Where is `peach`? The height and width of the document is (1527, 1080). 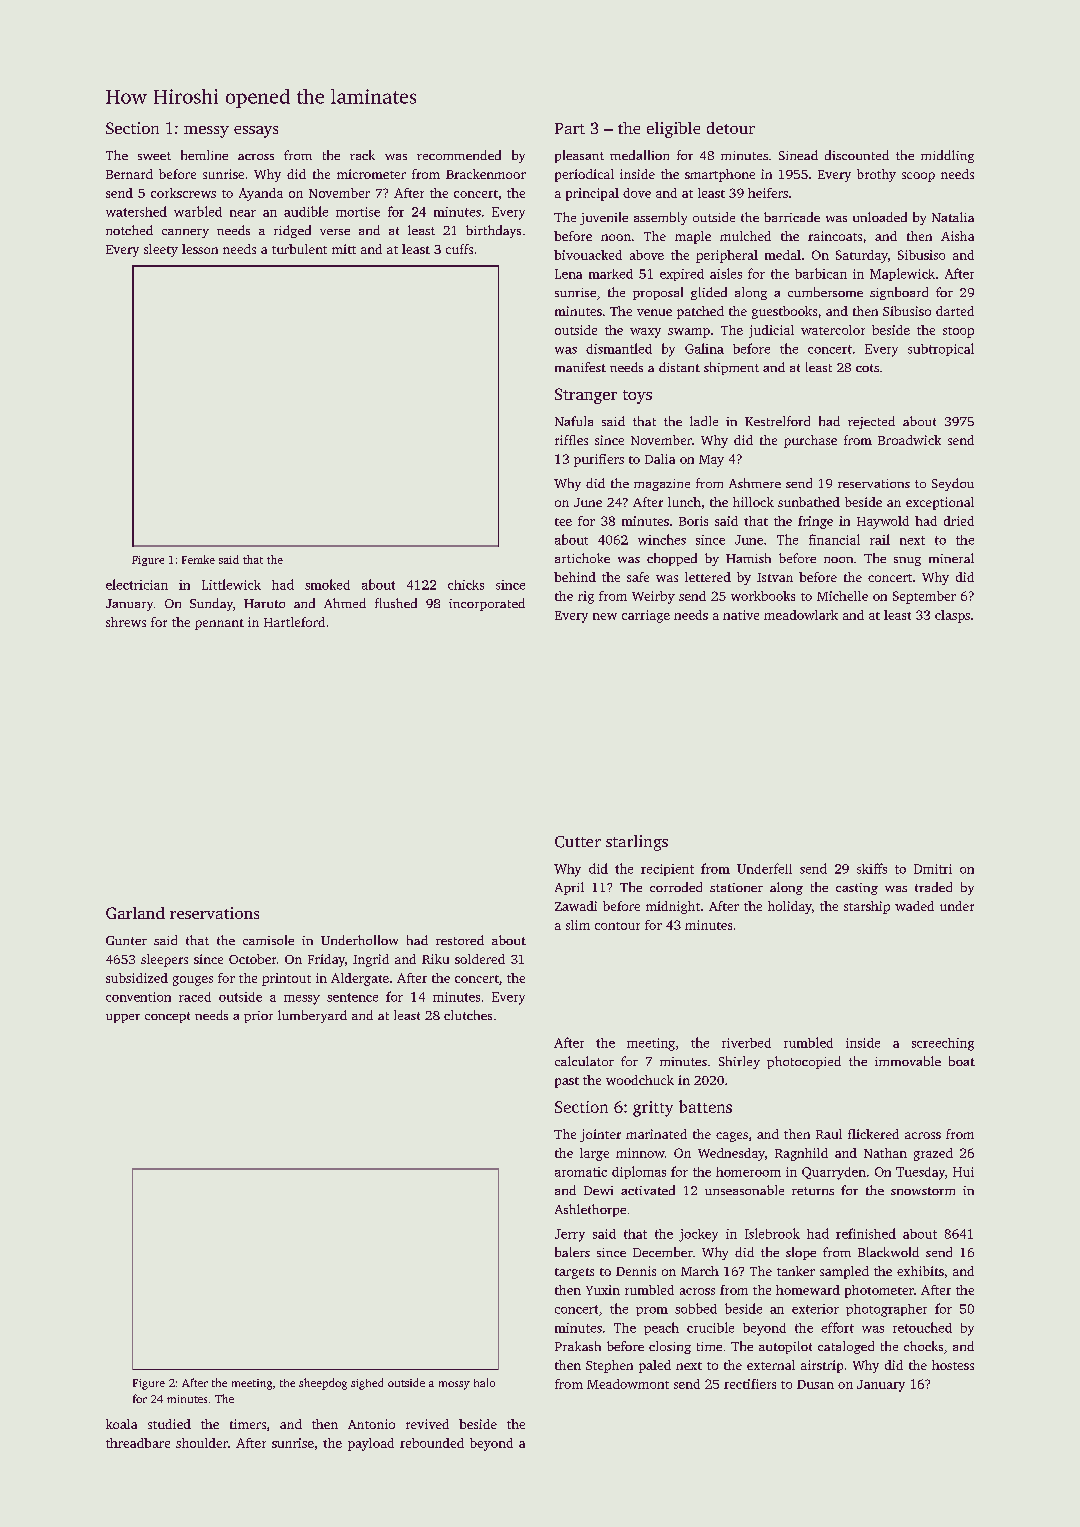
peach is located at coordinates (661, 1328).
